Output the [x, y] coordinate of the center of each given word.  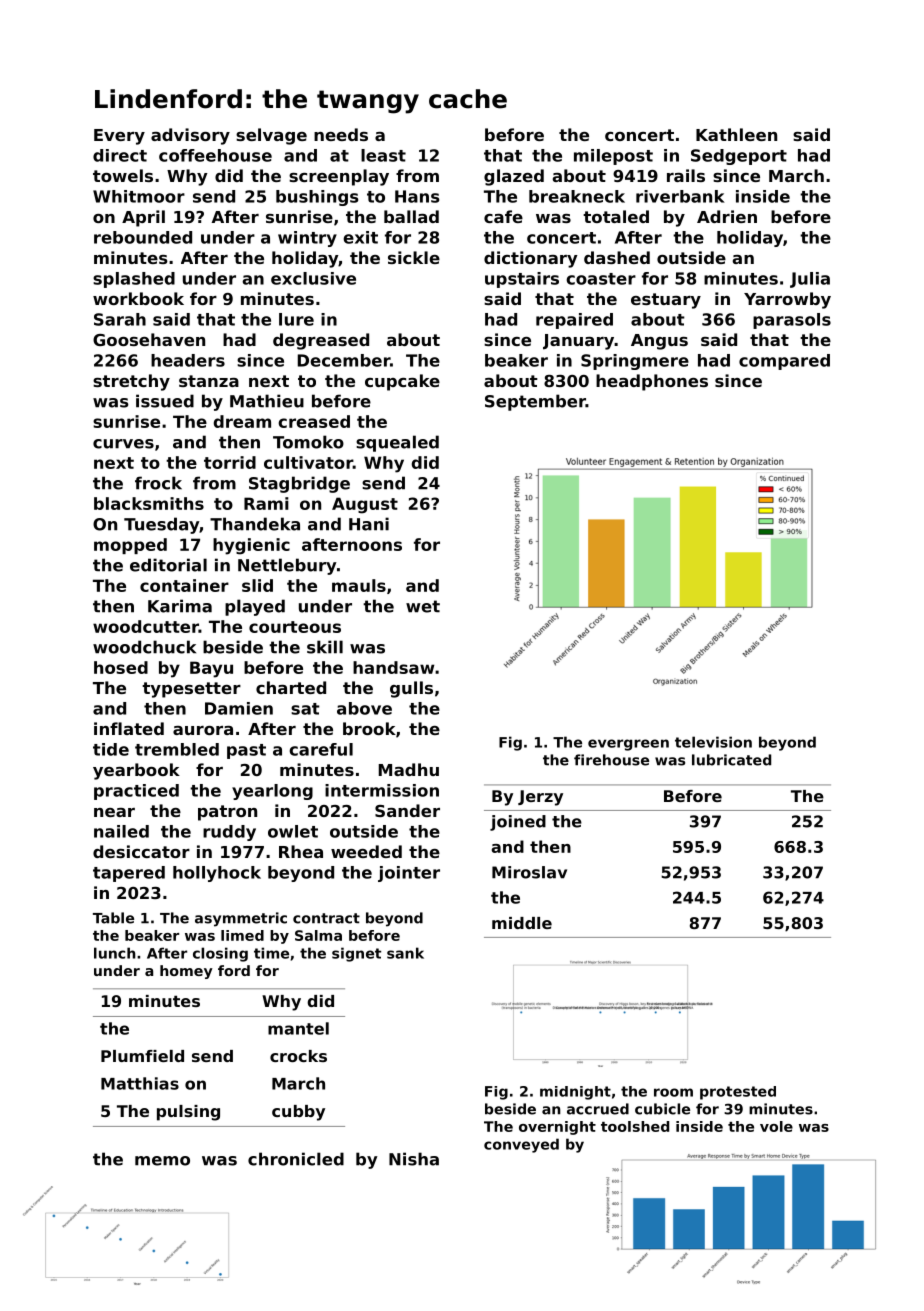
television [713, 742]
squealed [397, 443]
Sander [407, 810]
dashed [617, 257]
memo [162, 1161]
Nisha [414, 1159]
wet [423, 606]
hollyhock [217, 874]
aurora [203, 730]
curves [123, 444]
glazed [514, 177]
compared [784, 362]
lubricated [731, 760]
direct [120, 155]
